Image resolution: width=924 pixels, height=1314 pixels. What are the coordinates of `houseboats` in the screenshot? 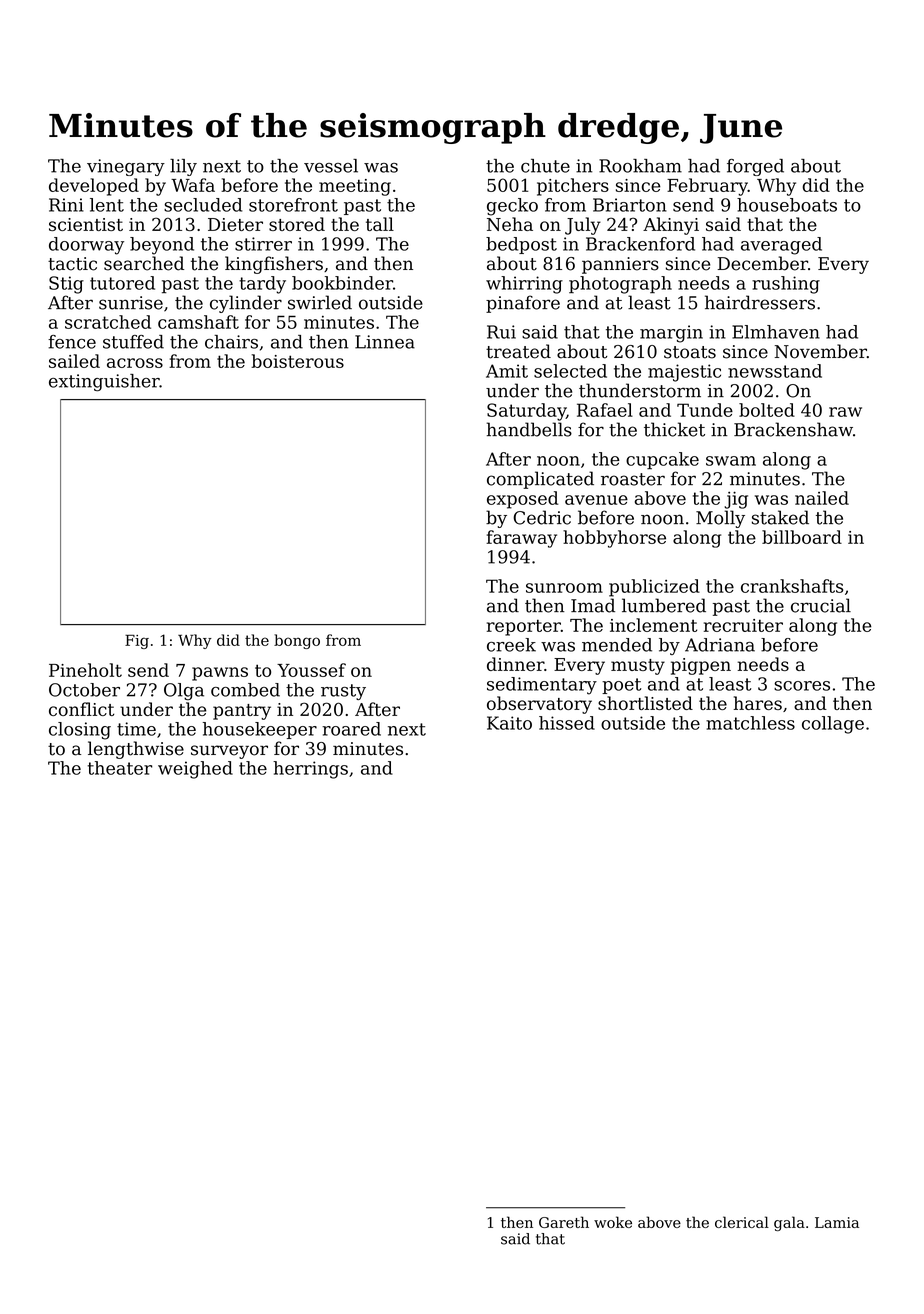 It's located at (787, 205).
